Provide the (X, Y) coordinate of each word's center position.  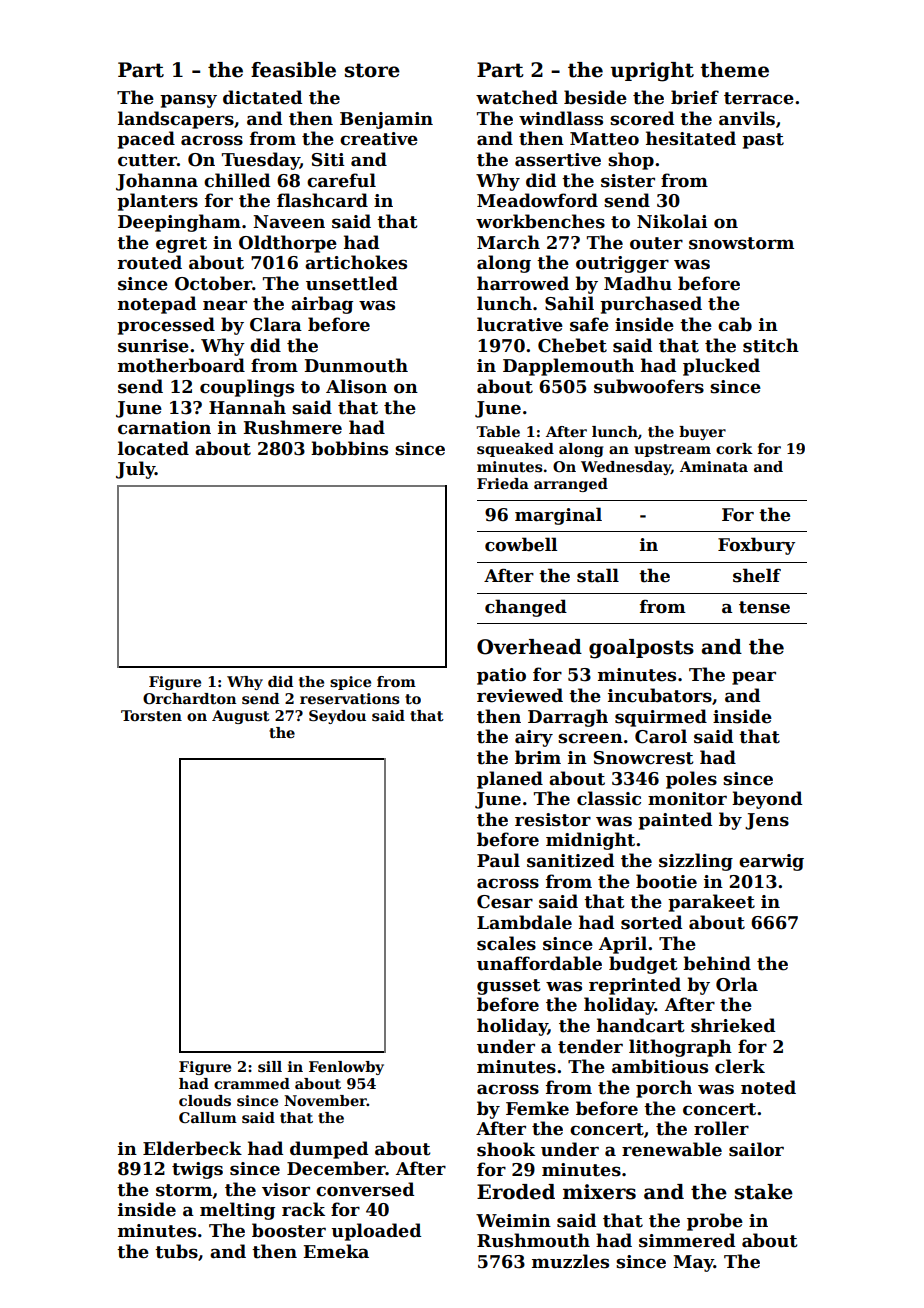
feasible (293, 70)
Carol (661, 736)
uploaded (376, 1232)
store (372, 70)
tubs (176, 1251)
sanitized (570, 860)
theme (734, 70)
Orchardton (190, 698)
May (693, 1263)
